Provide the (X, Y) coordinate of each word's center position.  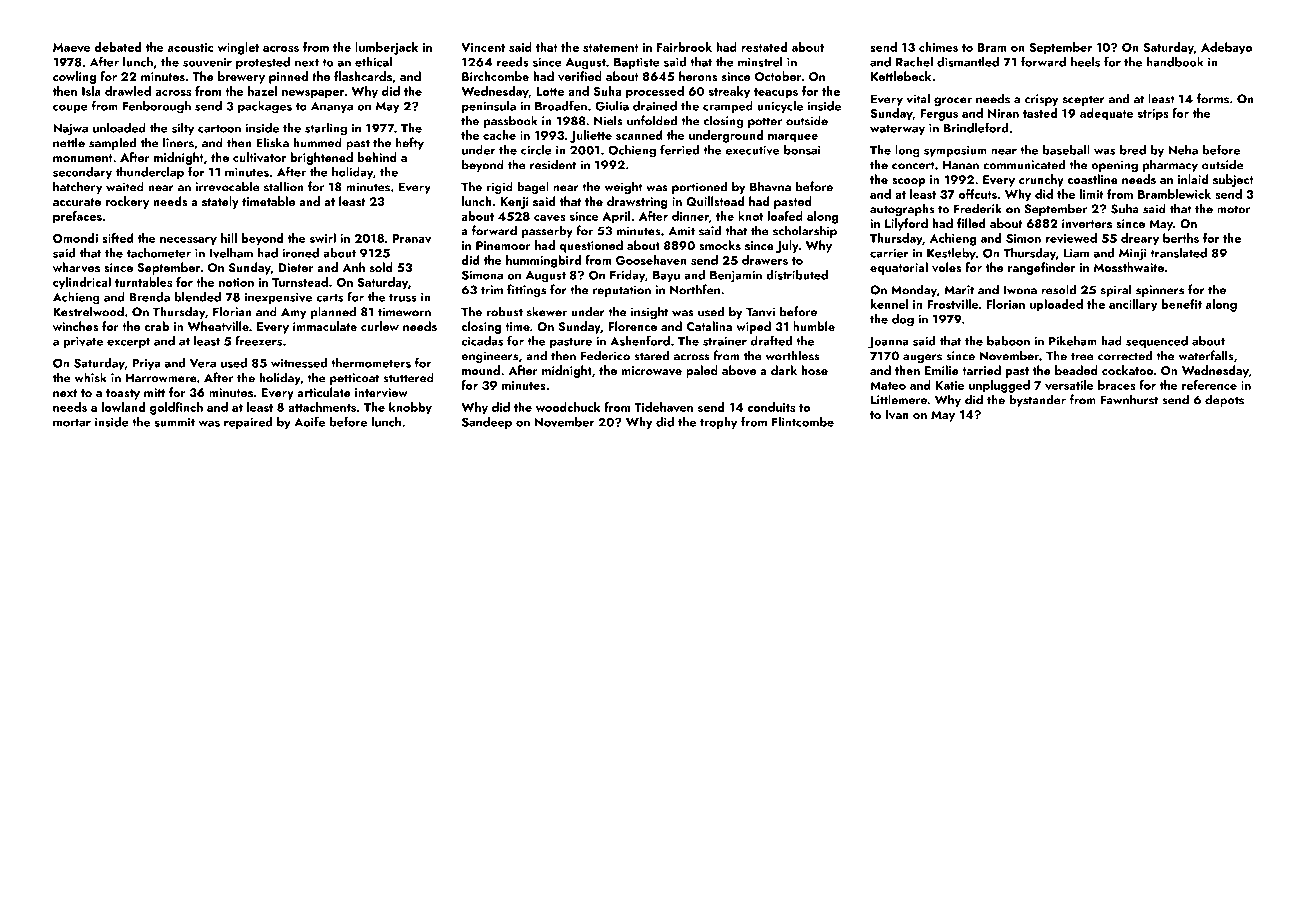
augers (922, 358)
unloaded (119, 128)
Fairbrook (684, 47)
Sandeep (487, 423)
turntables (143, 282)
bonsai (802, 150)
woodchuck (568, 407)
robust (505, 311)
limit (1092, 194)
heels (1085, 62)
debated (118, 47)
